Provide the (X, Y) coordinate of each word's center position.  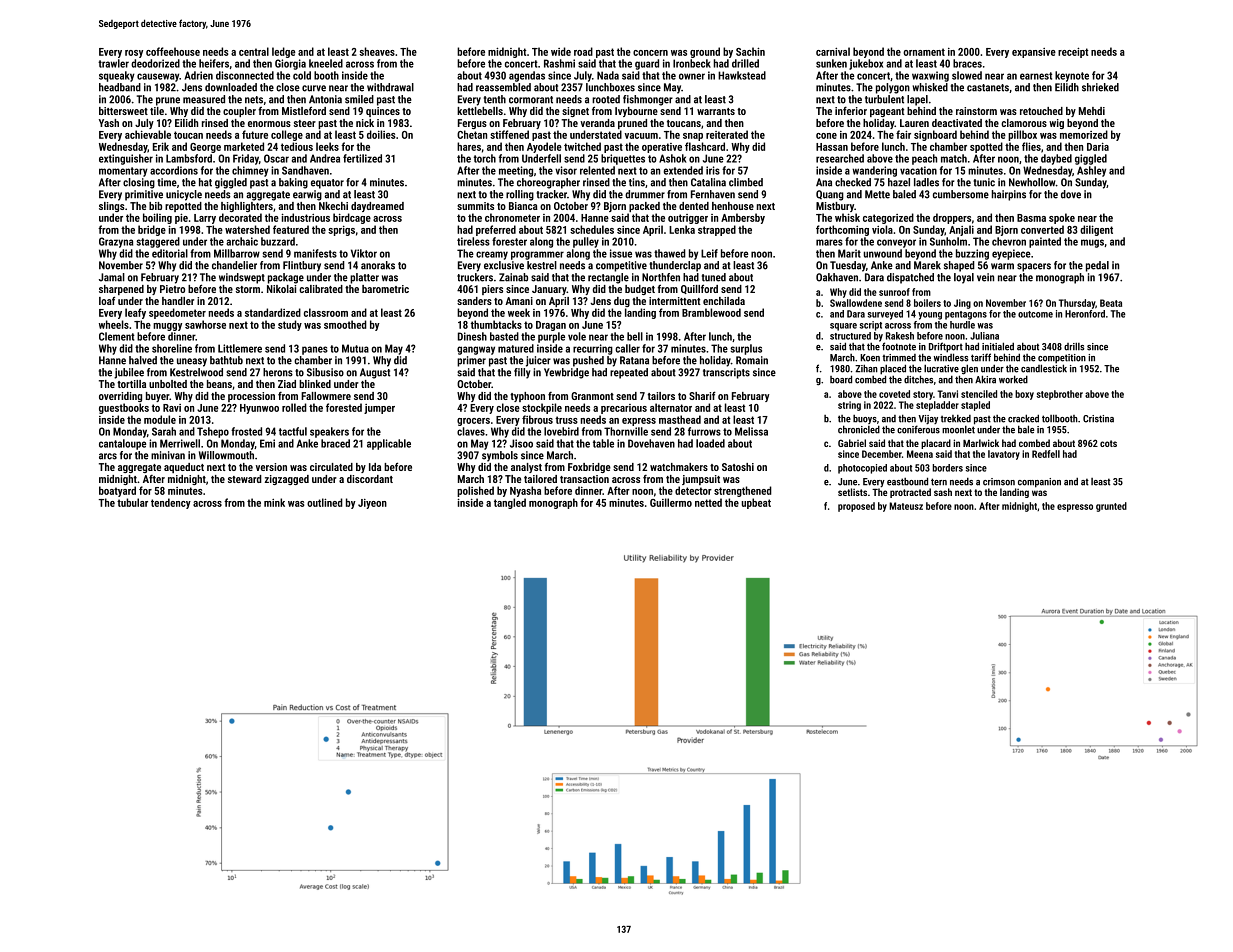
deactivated (957, 123)
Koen (870, 358)
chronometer (512, 217)
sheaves (377, 51)
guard (647, 64)
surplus (746, 349)
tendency (171, 503)
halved (143, 360)
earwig (307, 195)
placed (893, 369)
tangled (510, 503)
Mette (877, 194)
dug (622, 302)
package (286, 278)
